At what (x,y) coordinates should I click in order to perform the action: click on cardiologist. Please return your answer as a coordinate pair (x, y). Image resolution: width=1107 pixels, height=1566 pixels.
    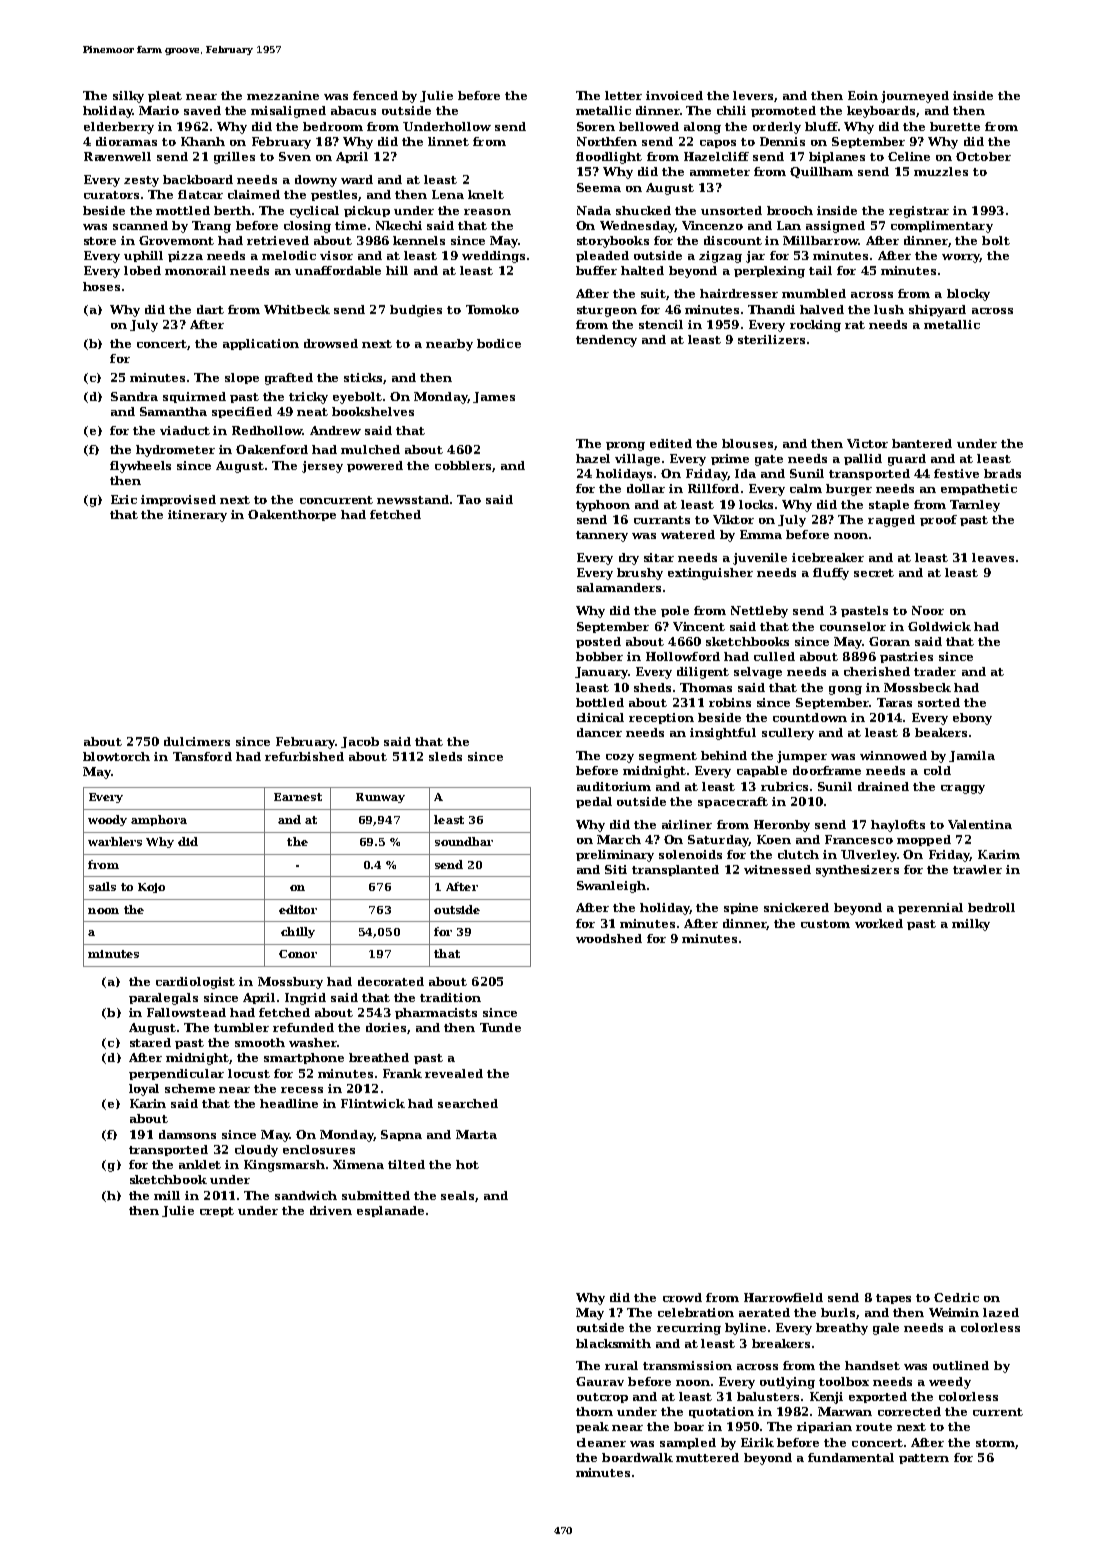
    Looking at the image, I should click on (195, 983).
